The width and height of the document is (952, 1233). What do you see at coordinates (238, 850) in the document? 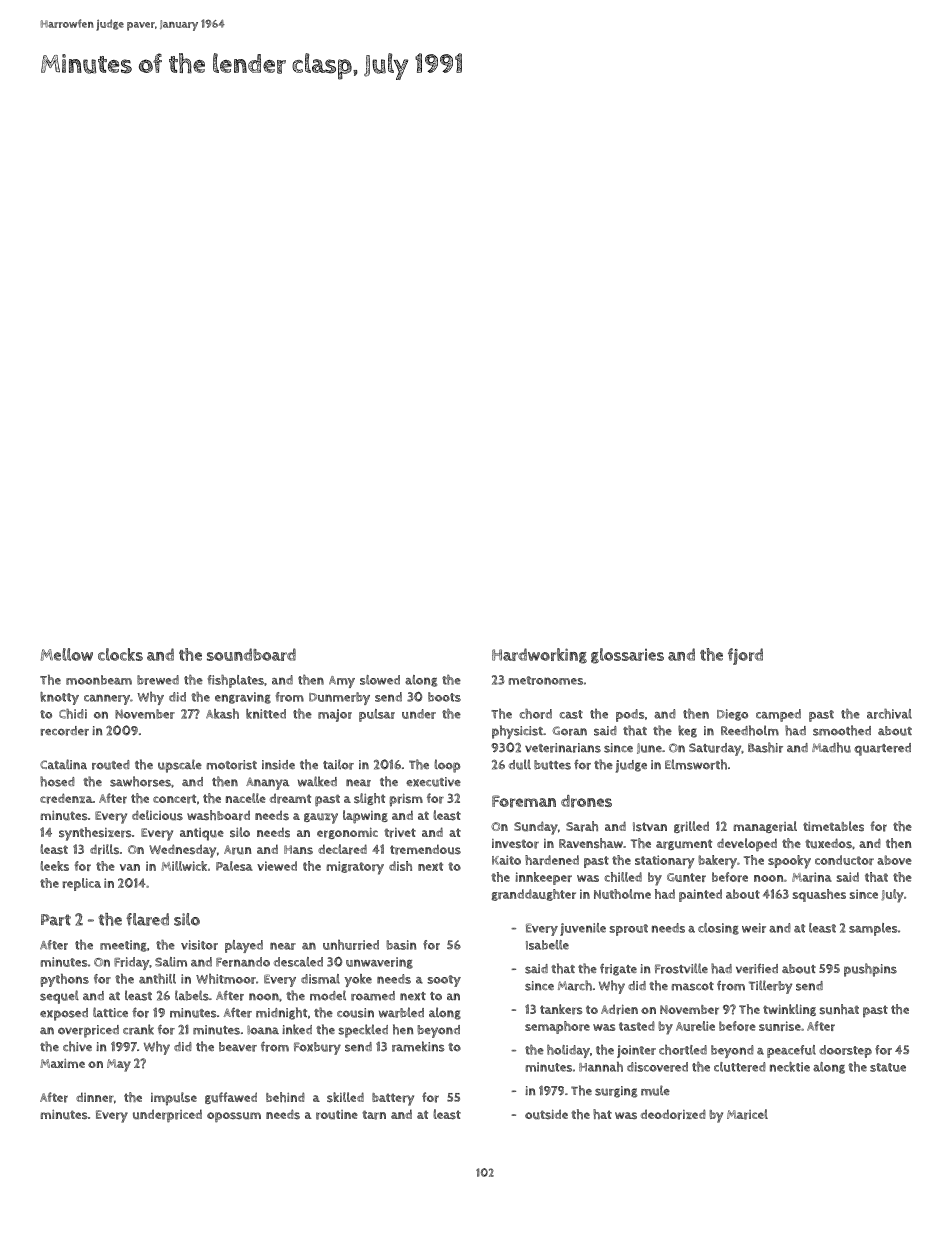
I see `Arun` at bounding box center [238, 850].
